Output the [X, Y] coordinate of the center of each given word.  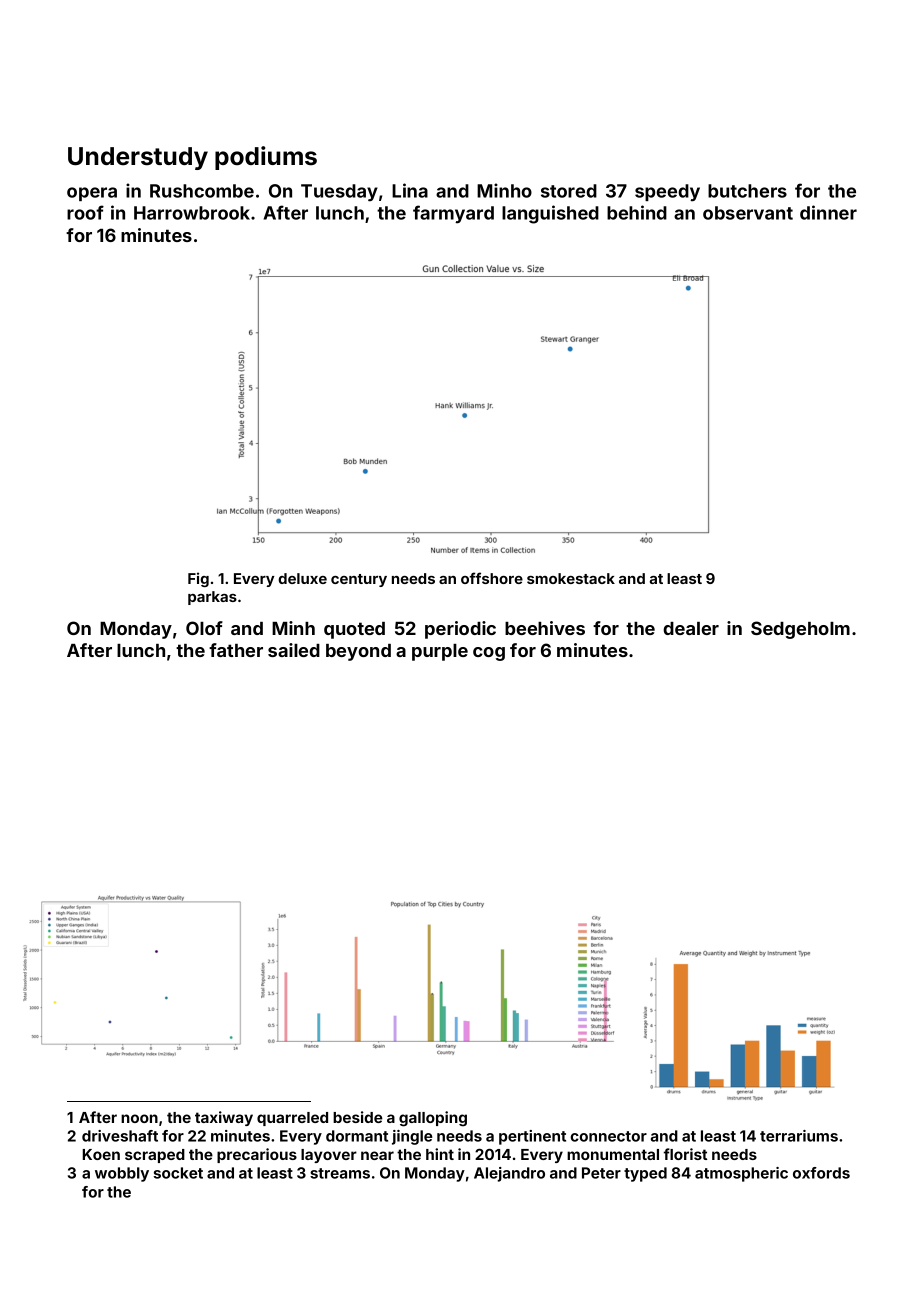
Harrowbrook [192, 213]
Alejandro [509, 1174]
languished [550, 214]
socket [178, 1173]
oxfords [821, 1173]
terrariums [799, 1136]
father [236, 650]
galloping [433, 1119]
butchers [747, 191]
